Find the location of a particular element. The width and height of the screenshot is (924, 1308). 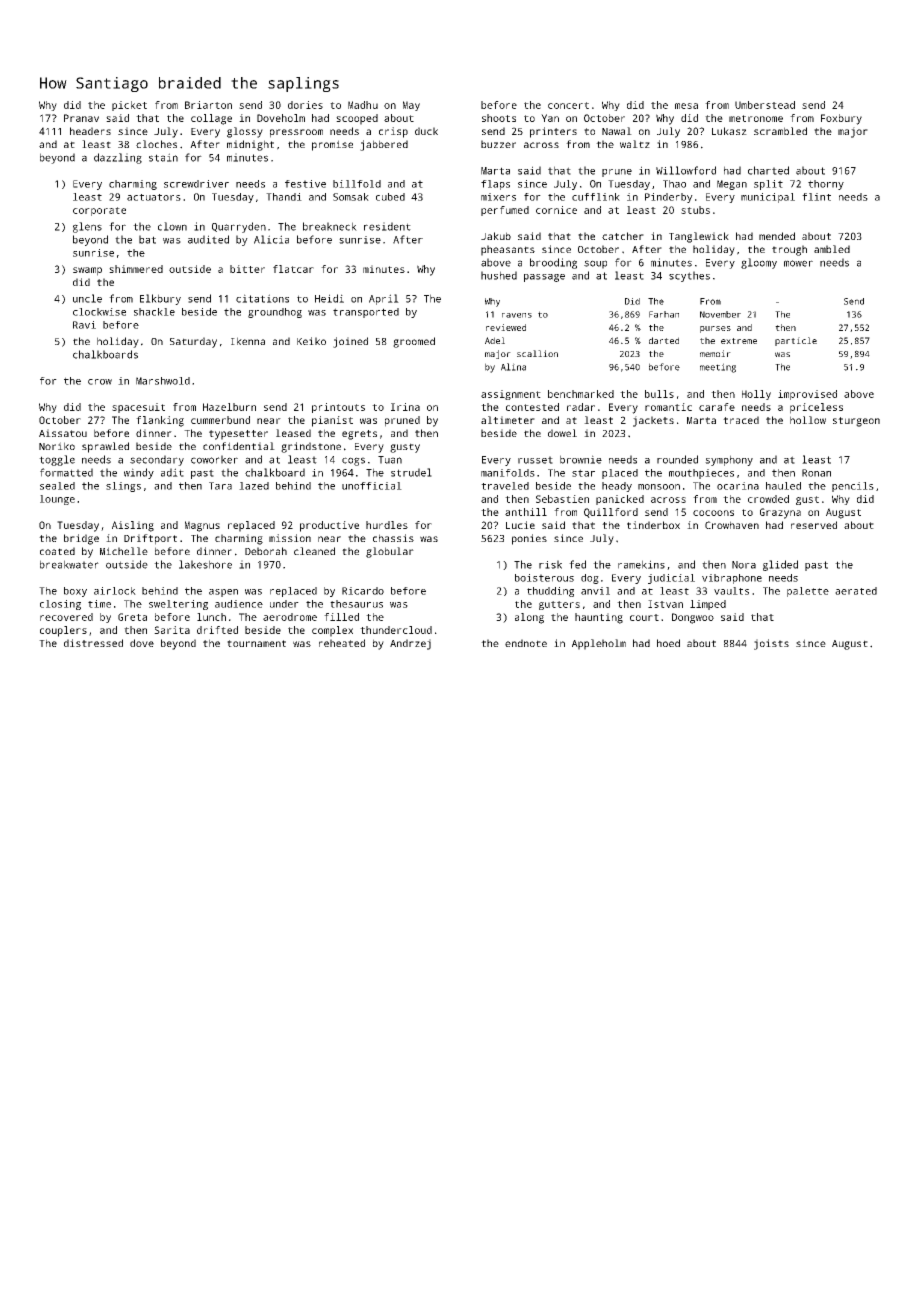

Foxbury is located at coordinates (841, 119).
